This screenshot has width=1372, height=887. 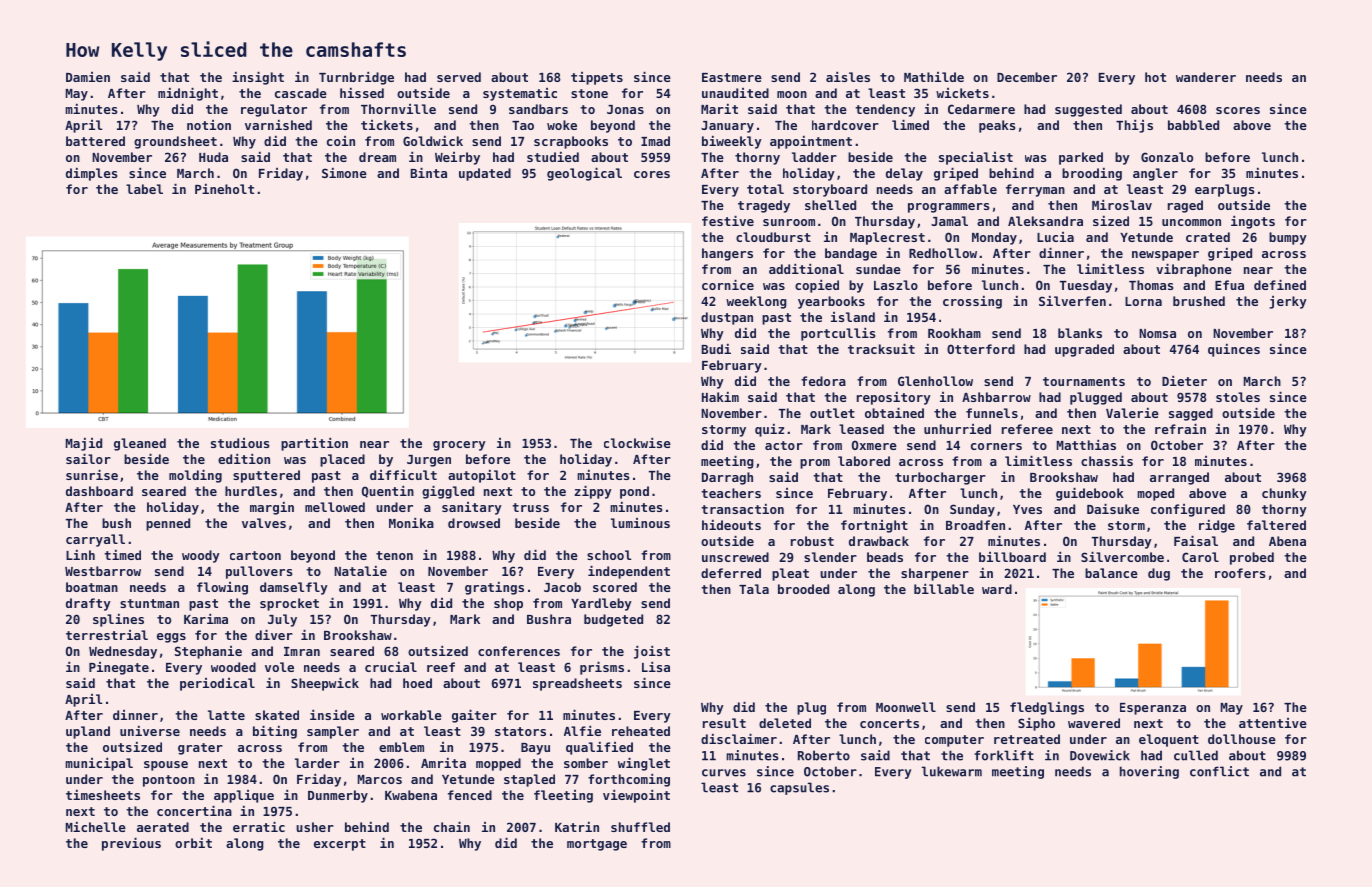 What do you see at coordinates (562, 125) in the screenshot?
I see `woke` at bounding box center [562, 125].
